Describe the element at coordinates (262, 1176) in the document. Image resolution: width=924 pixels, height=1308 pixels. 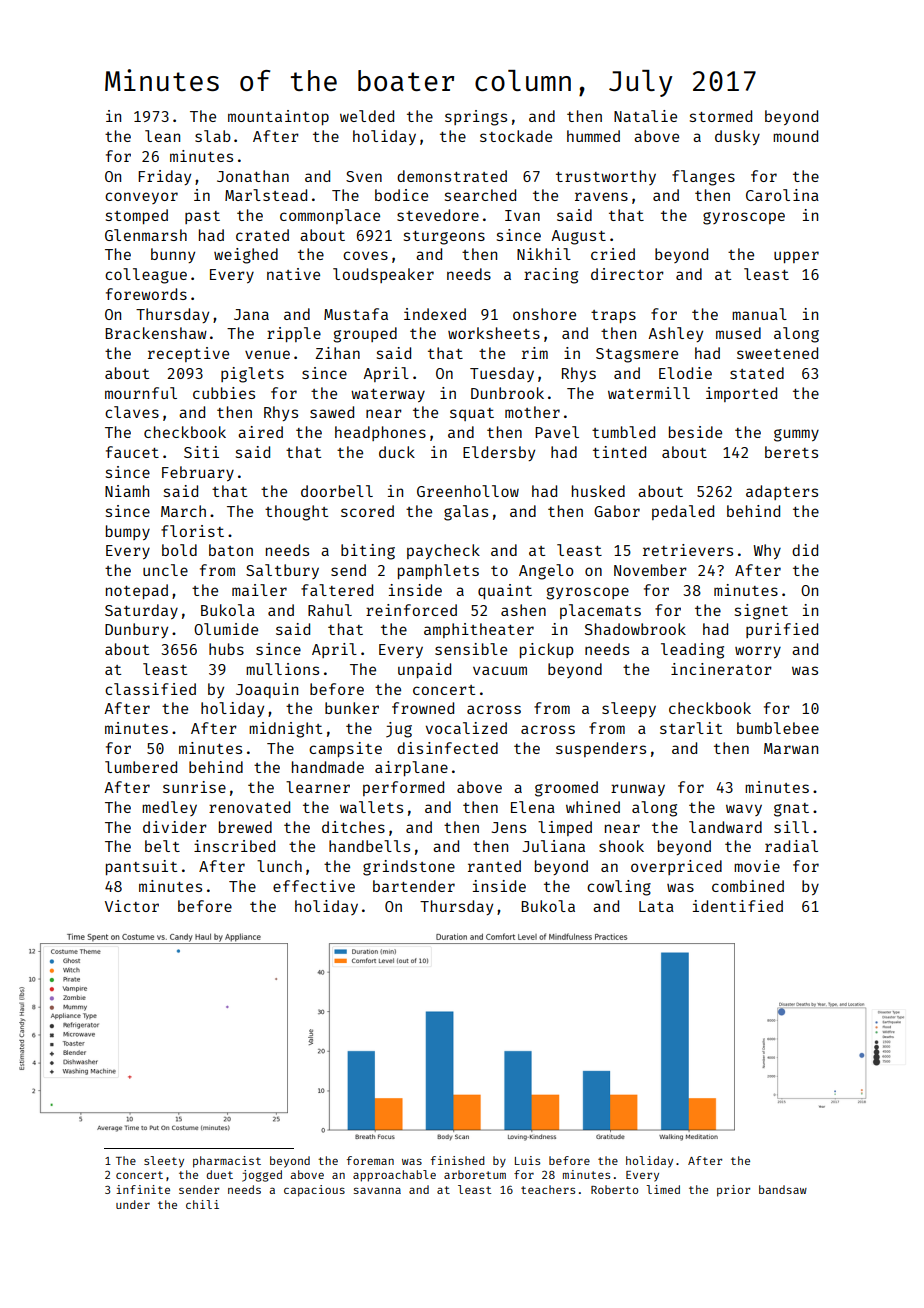
I see `jogged` at that location.
